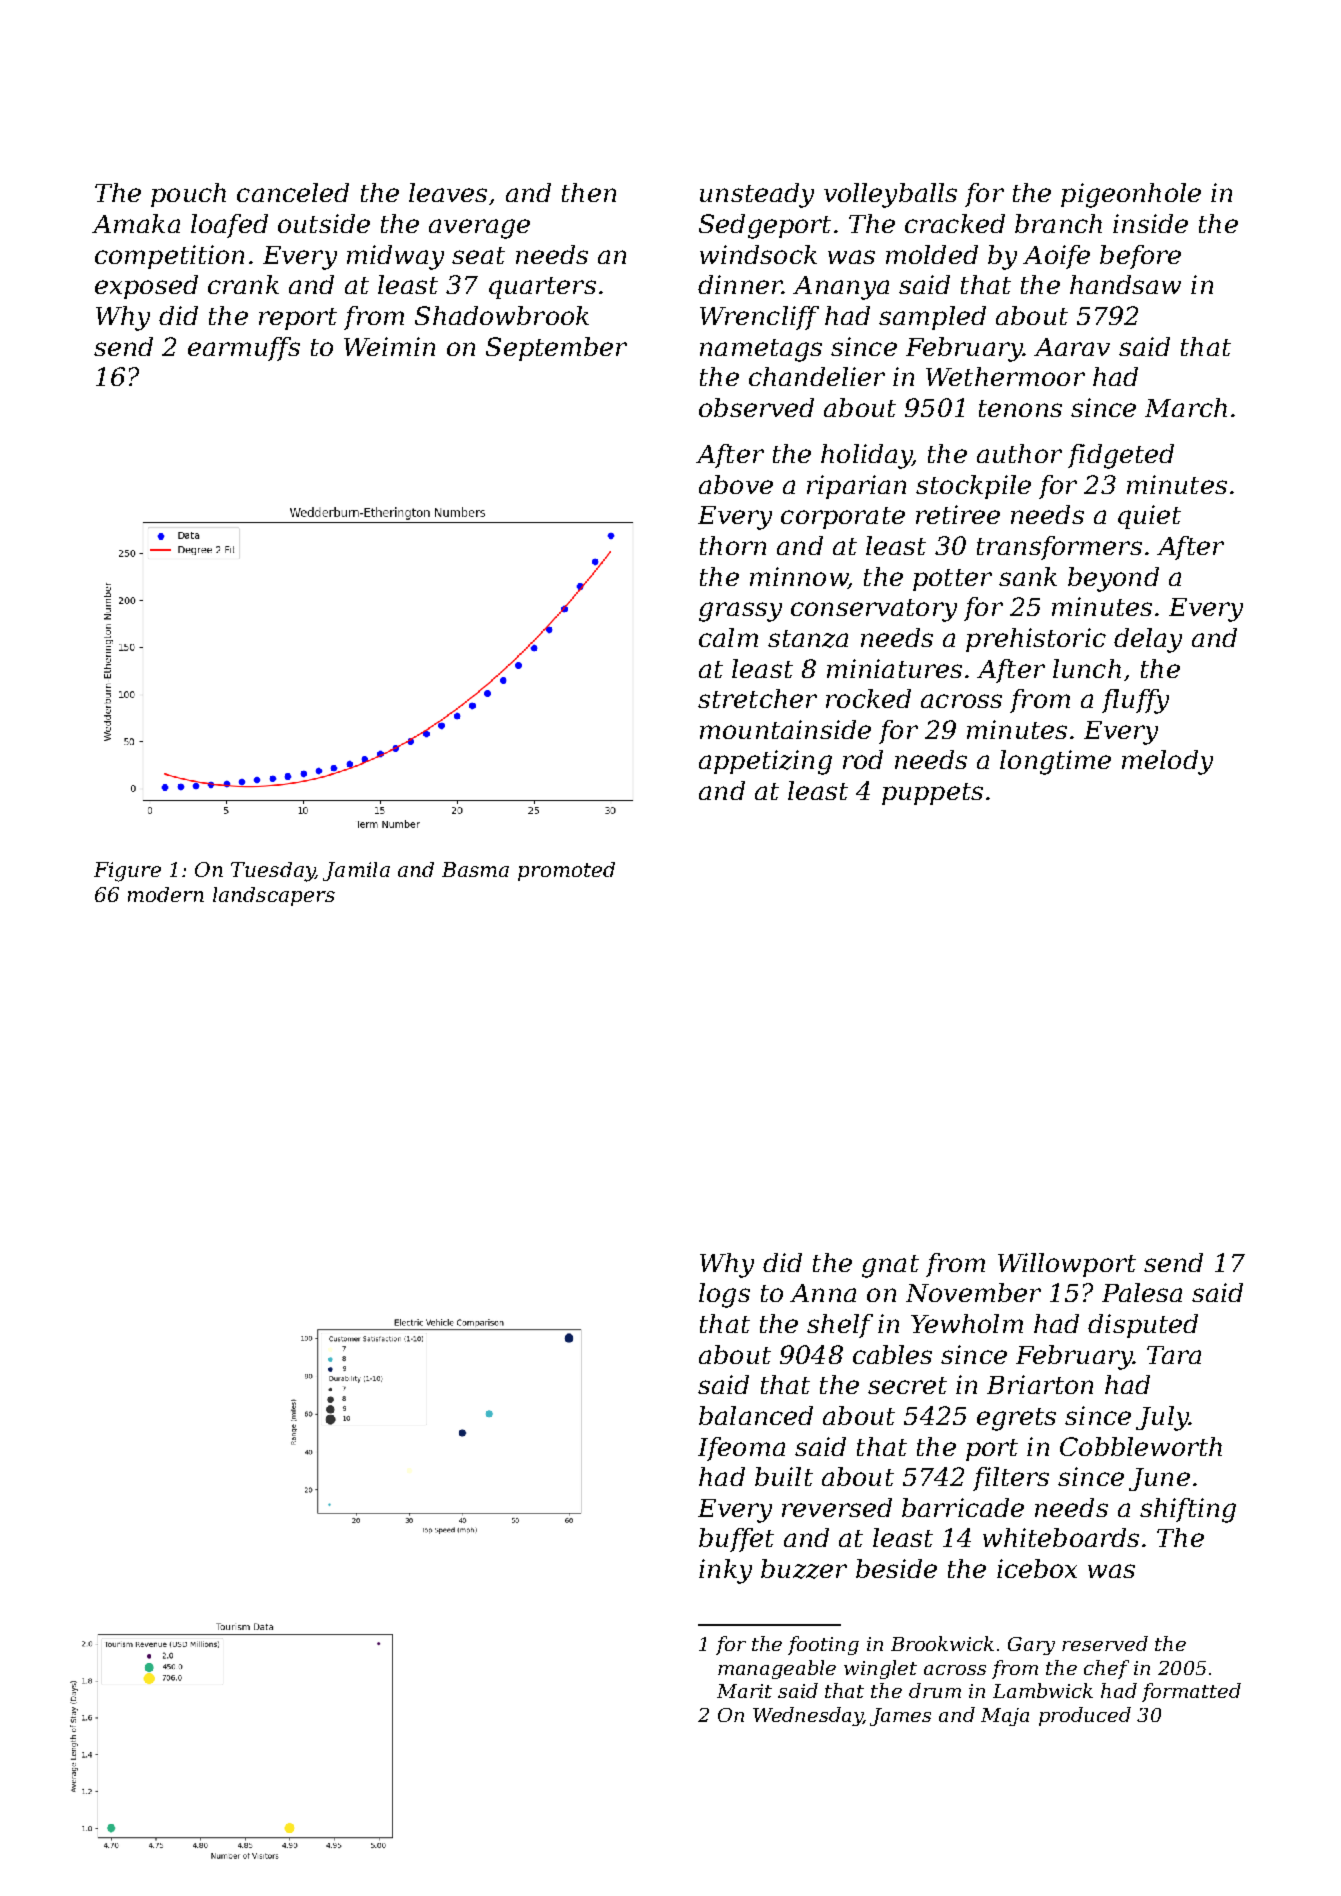  Describe the element at coordinates (566, 871) in the screenshot. I see `promoted` at that location.
